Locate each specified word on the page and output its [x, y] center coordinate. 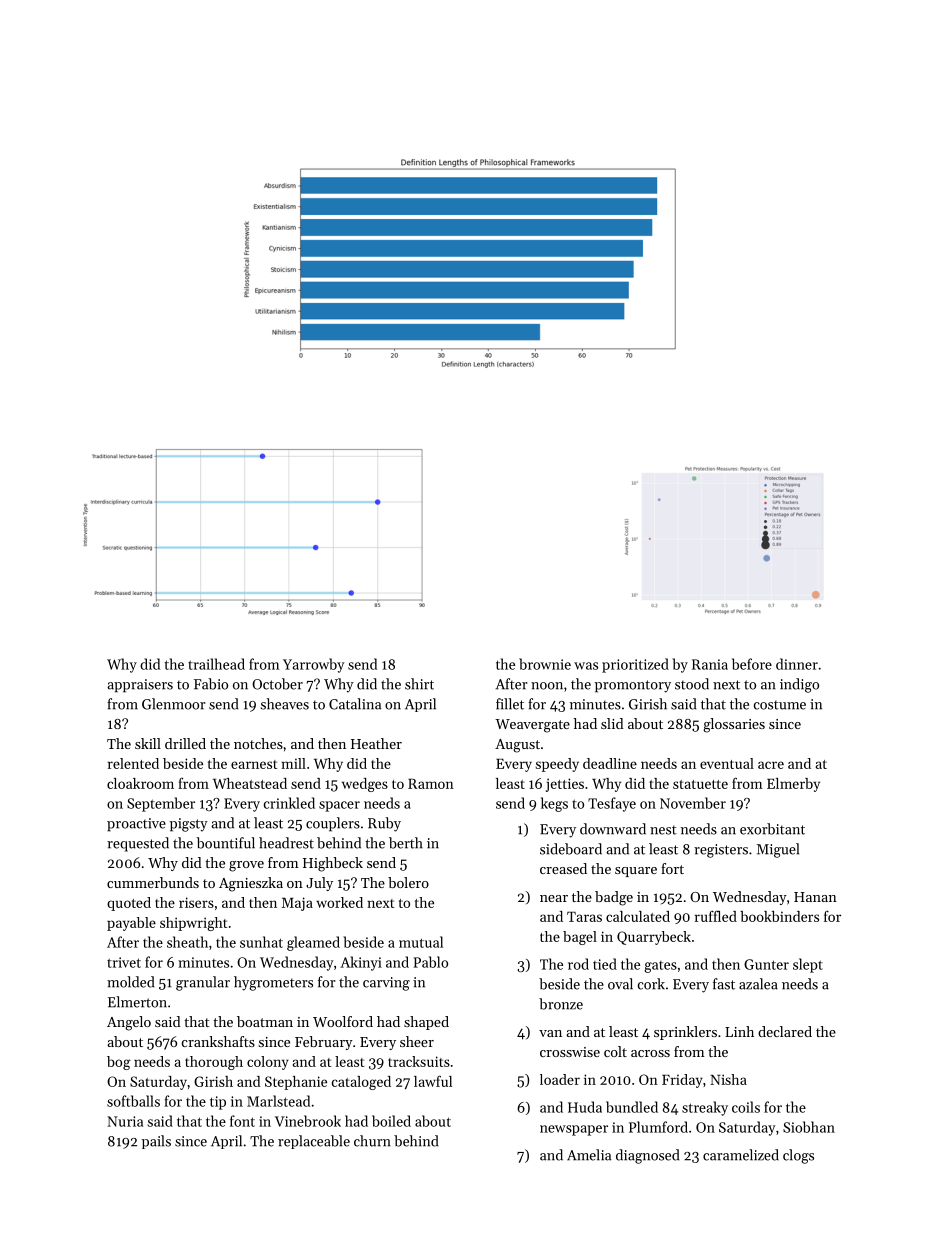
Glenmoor [174, 704]
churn [372, 1141]
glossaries [734, 725]
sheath [187, 942]
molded [130, 982]
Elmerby [793, 785]
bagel [580, 938]
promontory [633, 686]
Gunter [766, 964]
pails [156, 1142]
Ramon [431, 783]
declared [785, 1031]
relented [133, 763]
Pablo [430, 962]
